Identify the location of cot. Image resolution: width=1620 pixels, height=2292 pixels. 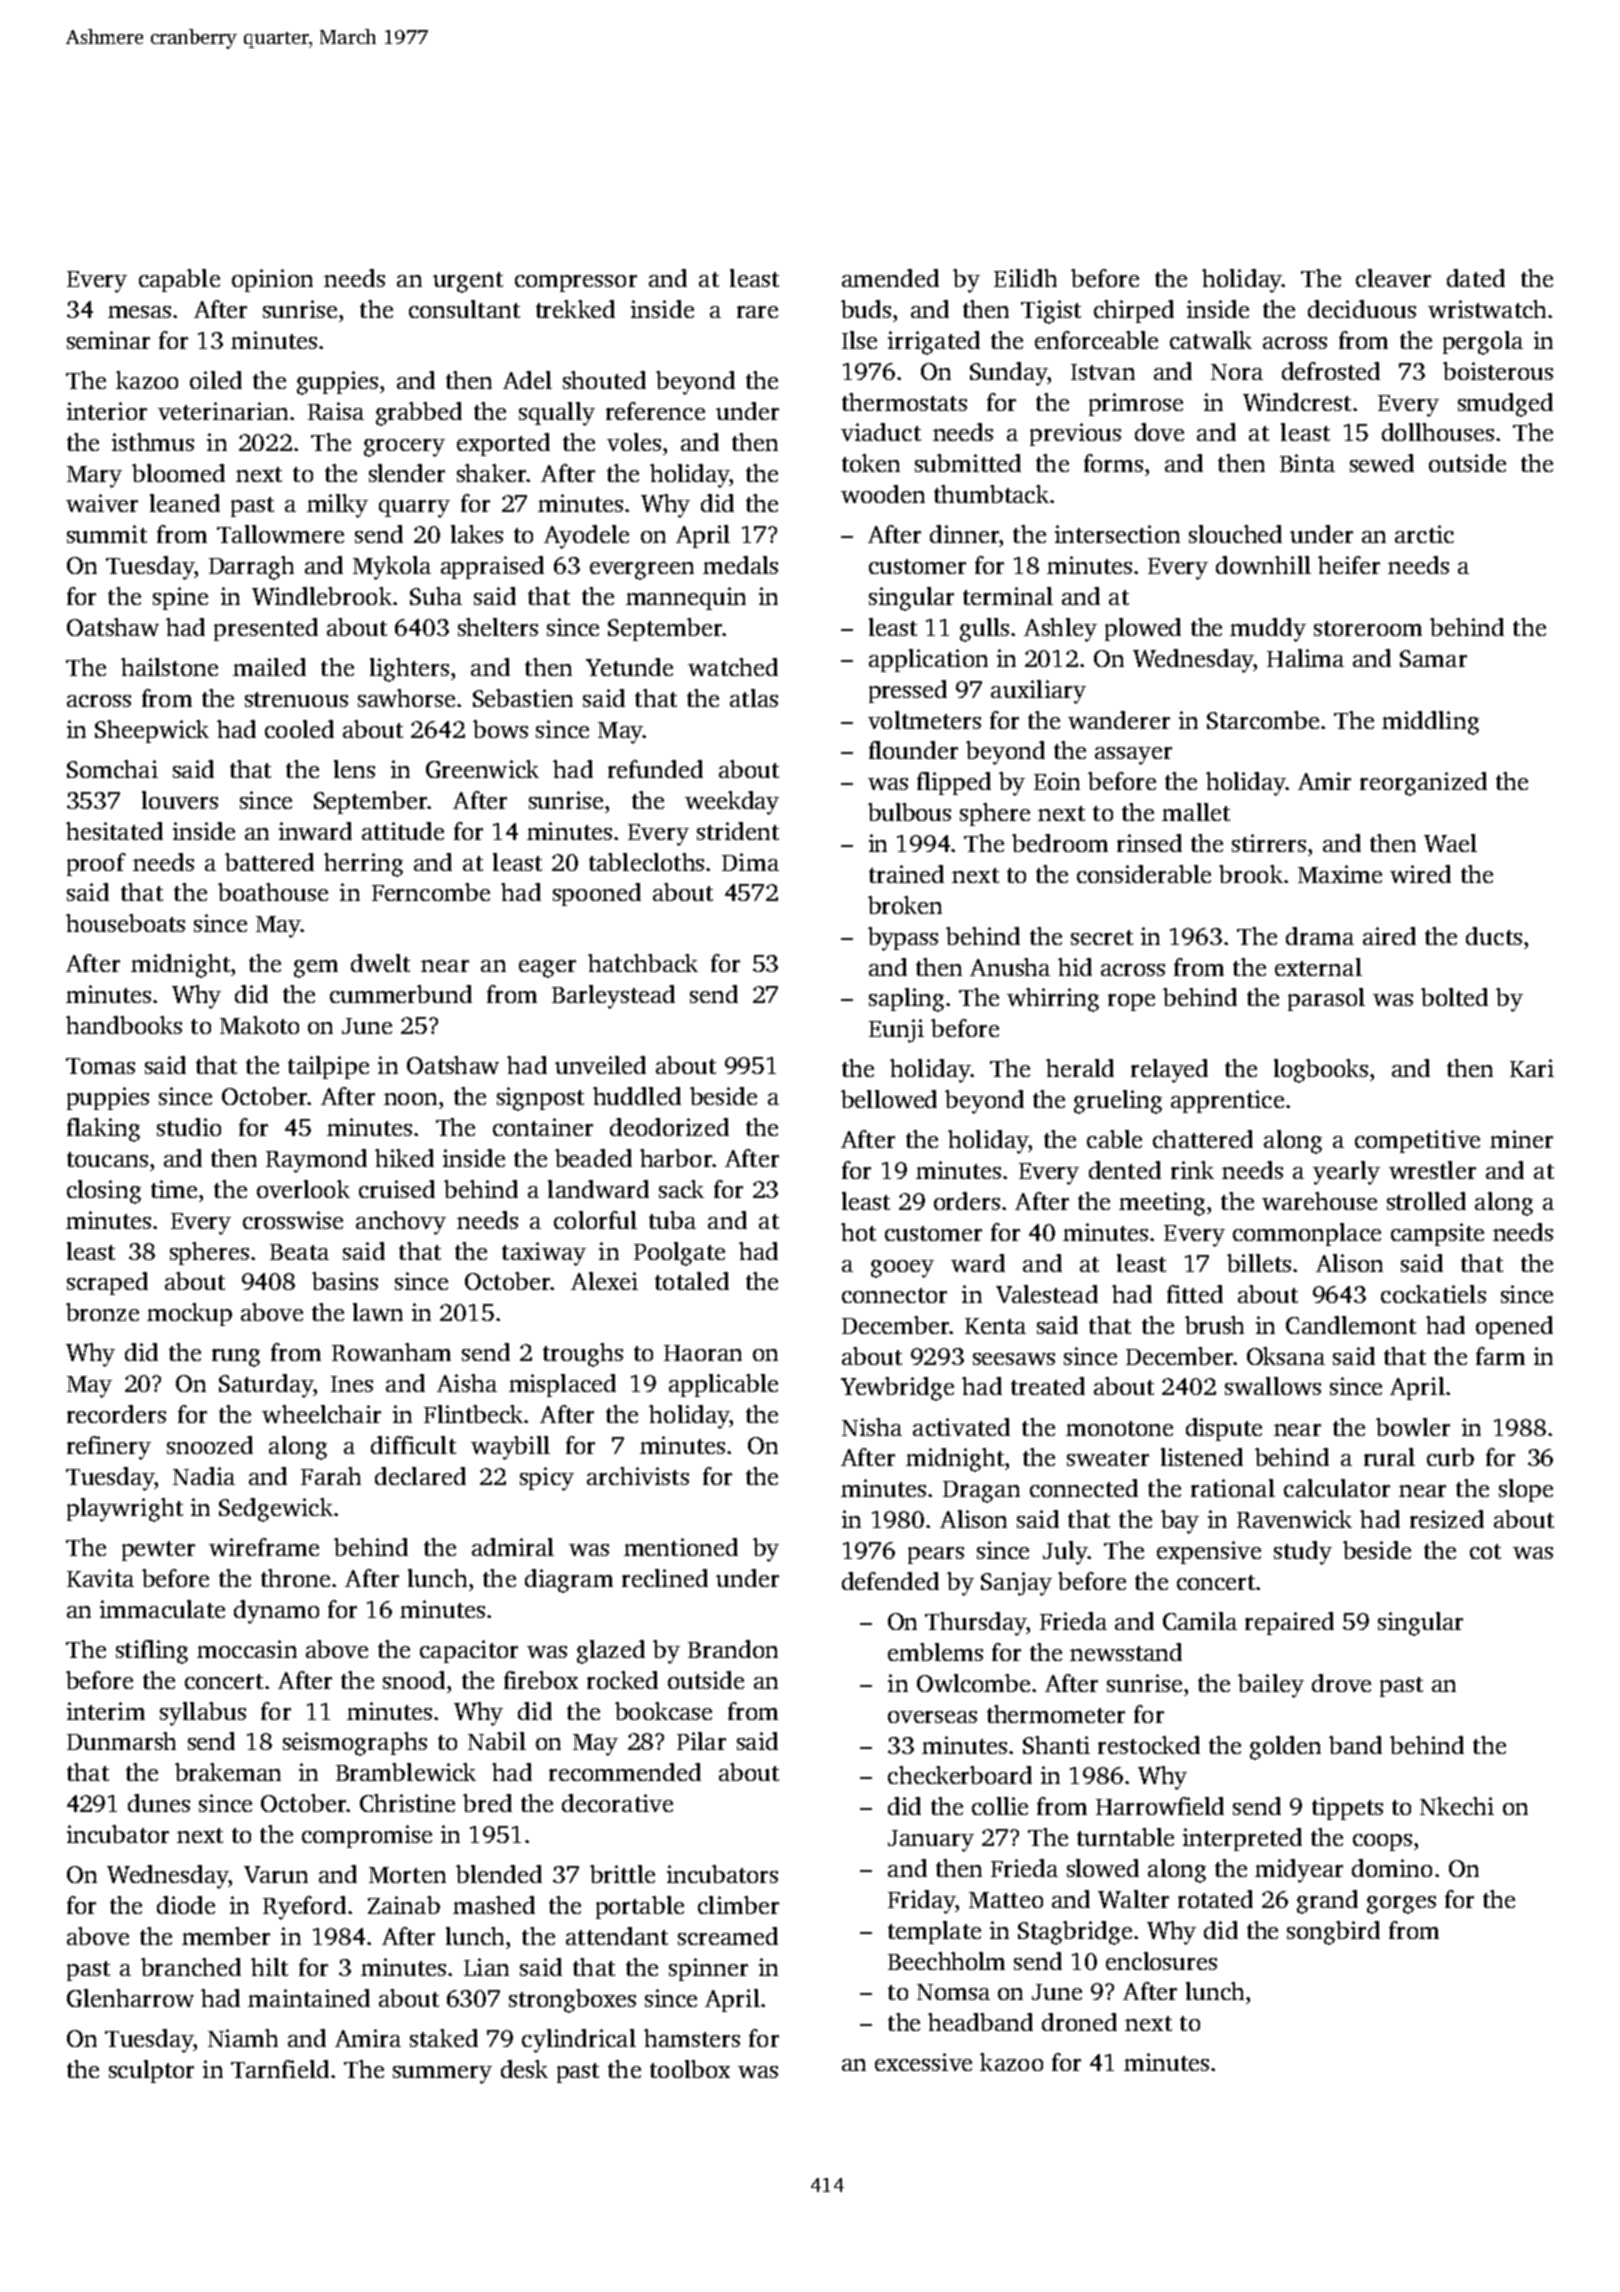
(1485, 1551).
